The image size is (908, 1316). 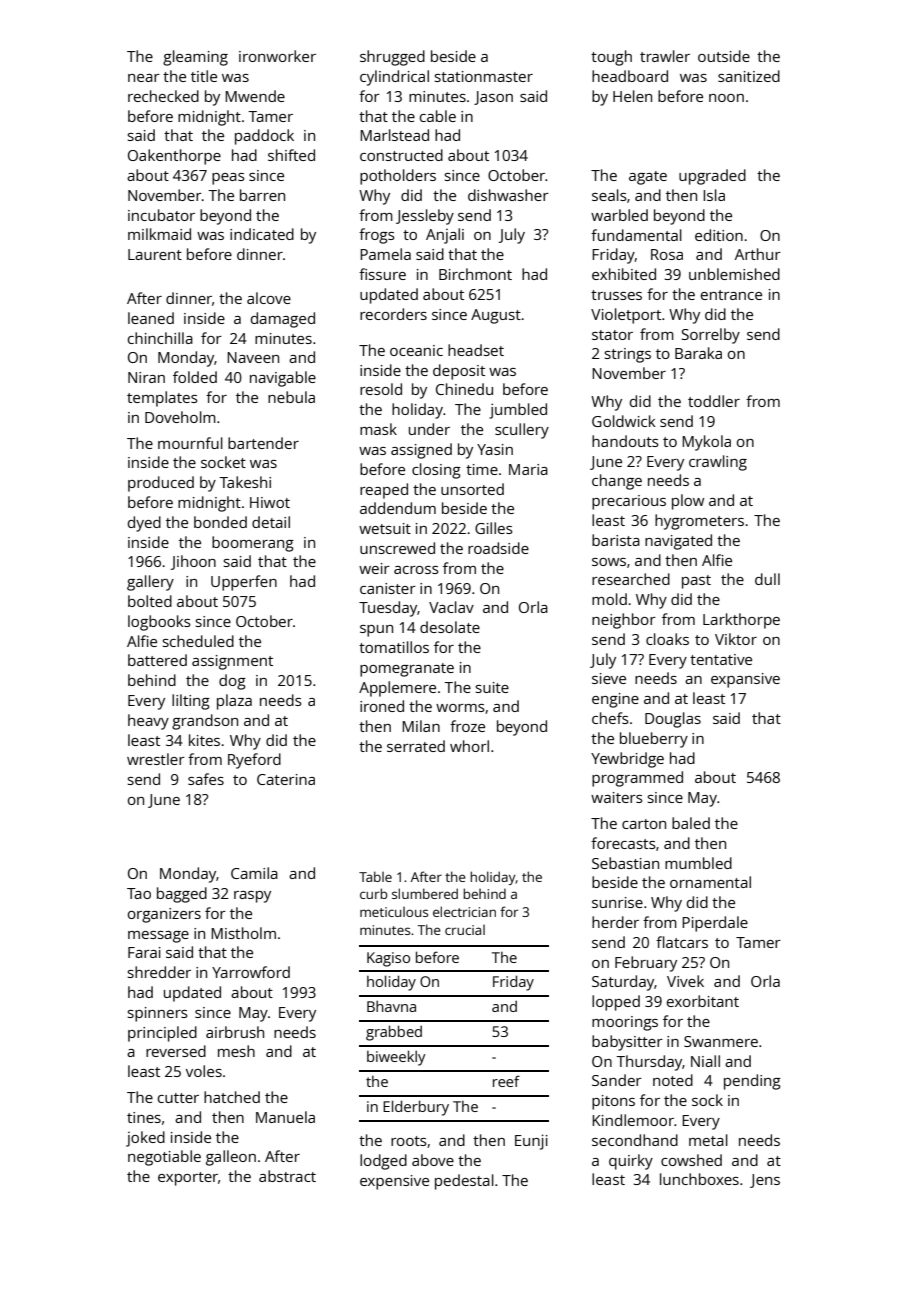 What do you see at coordinates (244, 583) in the screenshot?
I see `Upperfen` at bounding box center [244, 583].
